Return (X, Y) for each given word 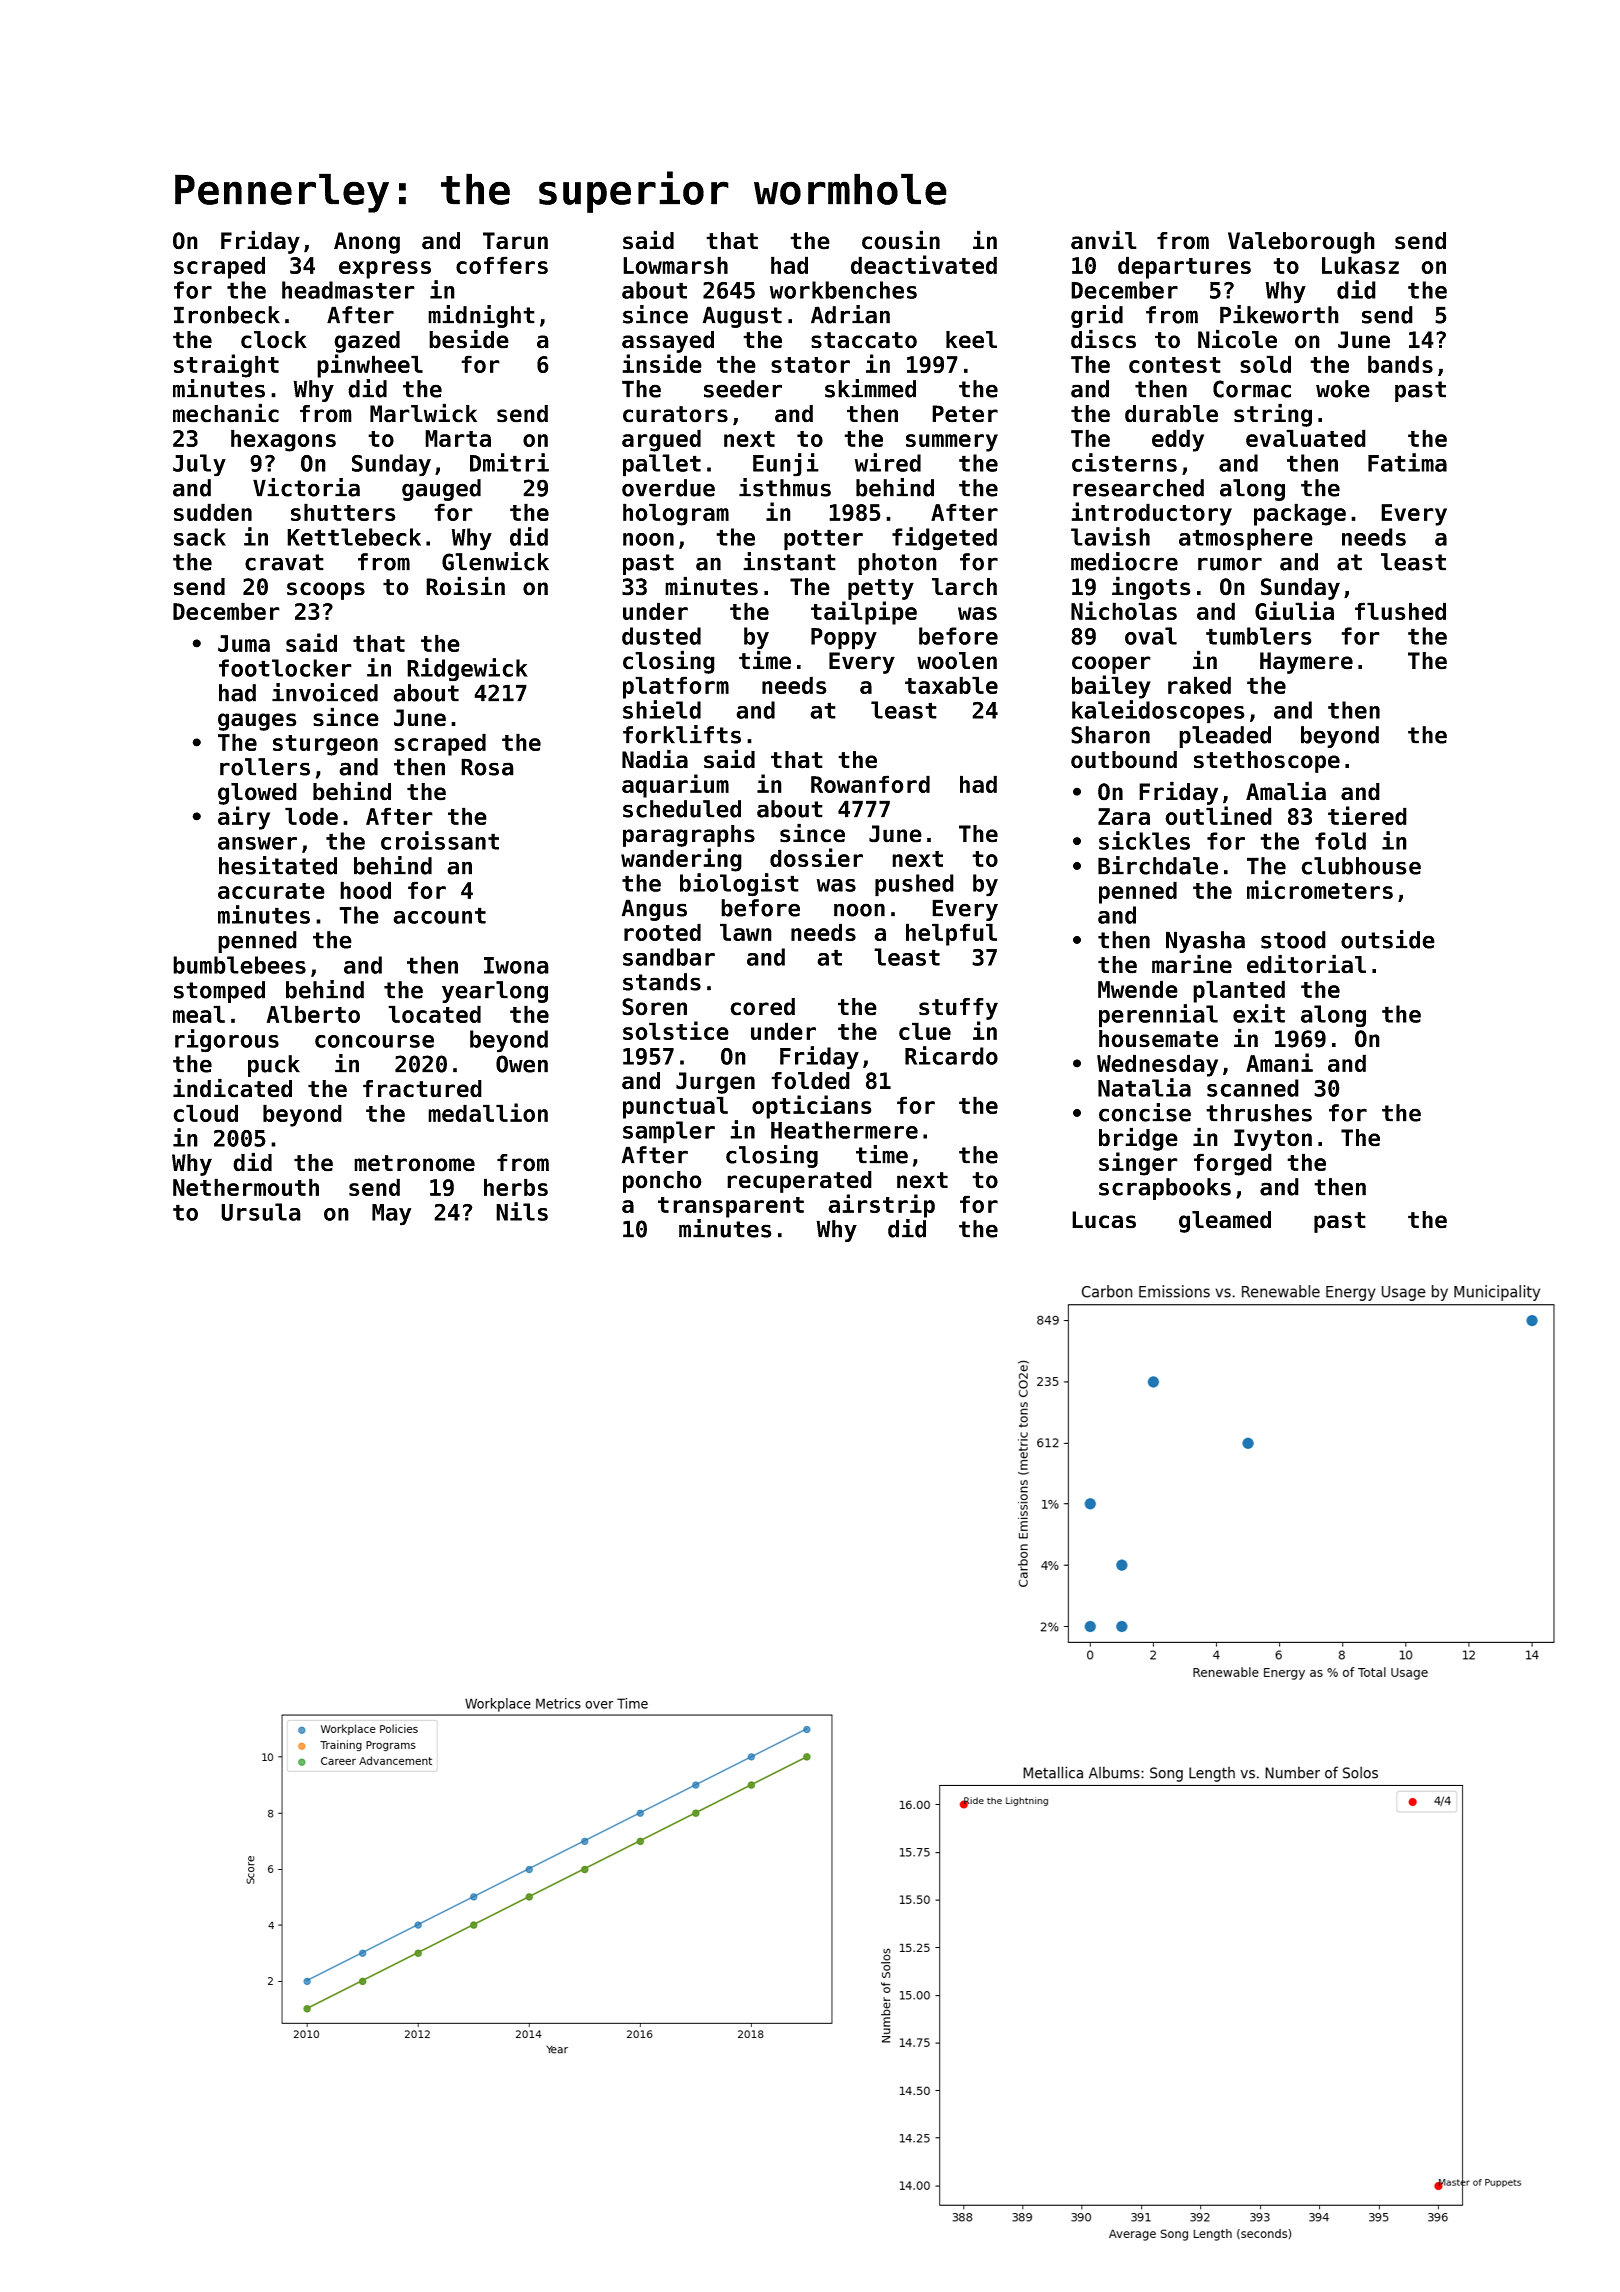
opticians (812, 1107)
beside (469, 339)
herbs (516, 1187)
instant (789, 561)
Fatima (1407, 462)
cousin (901, 240)
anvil (1104, 240)
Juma (244, 643)
